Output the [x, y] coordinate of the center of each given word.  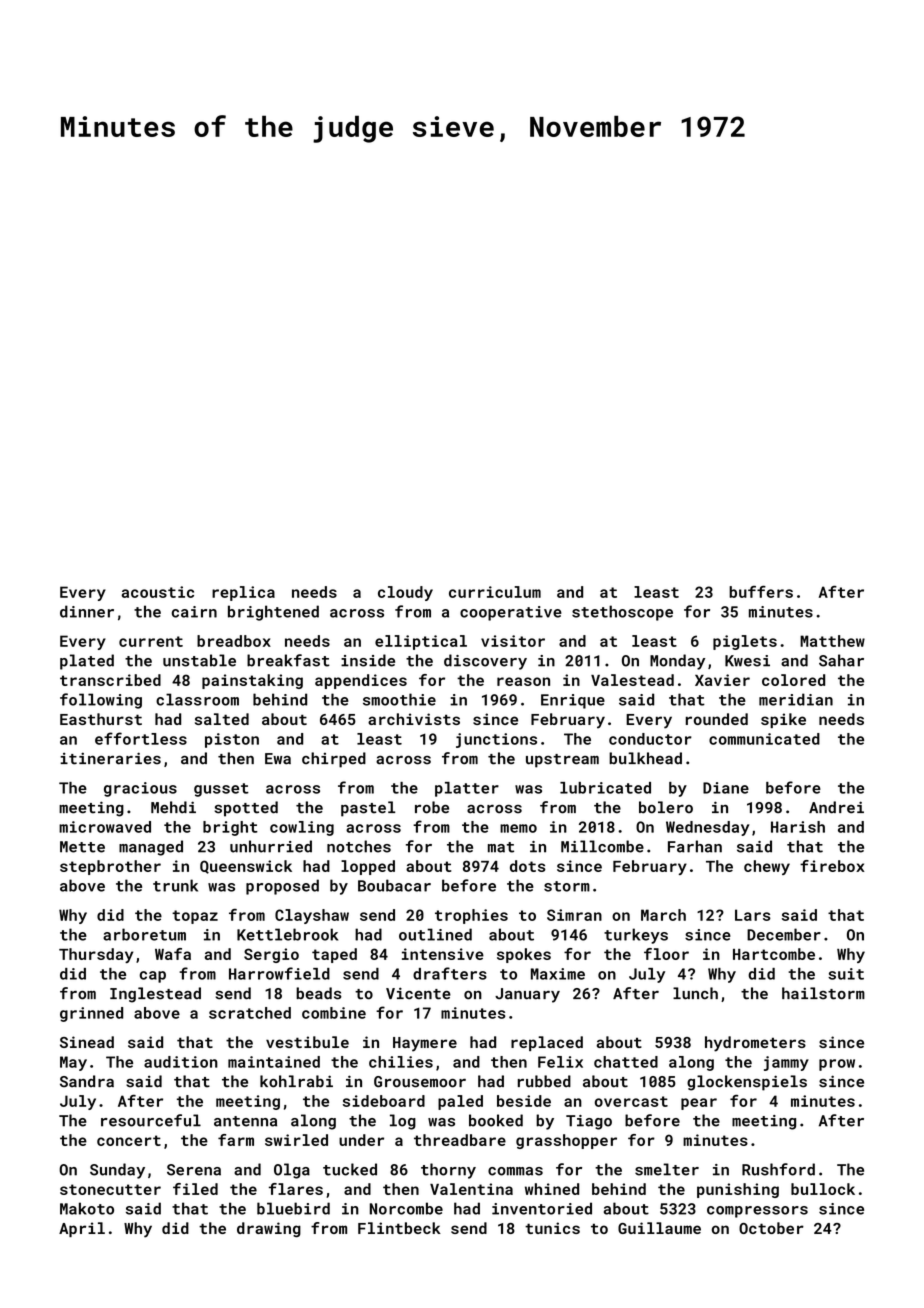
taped [334, 955]
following [101, 701]
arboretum [144, 934]
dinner [87, 611]
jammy [786, 1063]
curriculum [495, 592]
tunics [552, 1228]
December [784, 934]
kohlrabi [296, 1081]
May [73, 1063]
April [82, 1229]
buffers [761, 591]
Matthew [832, 641]
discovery [485, 662]
